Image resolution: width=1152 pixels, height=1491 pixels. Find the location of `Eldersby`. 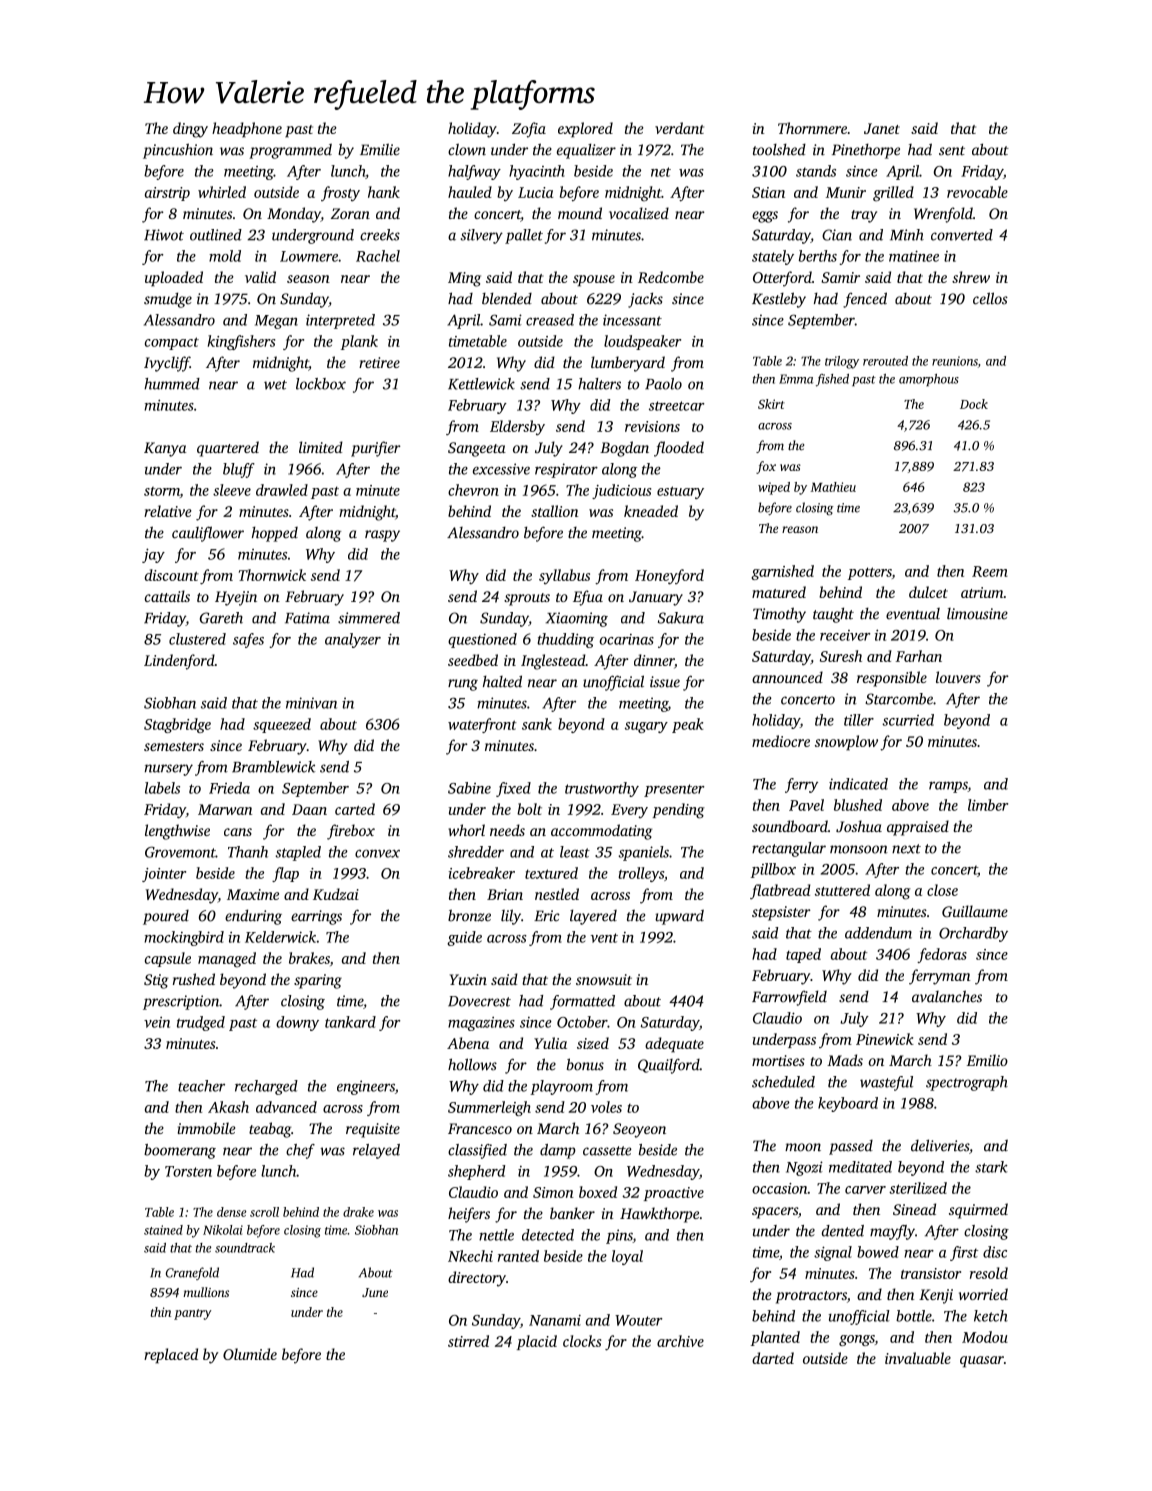

Eldersby is located at coordinates (517, 427).
